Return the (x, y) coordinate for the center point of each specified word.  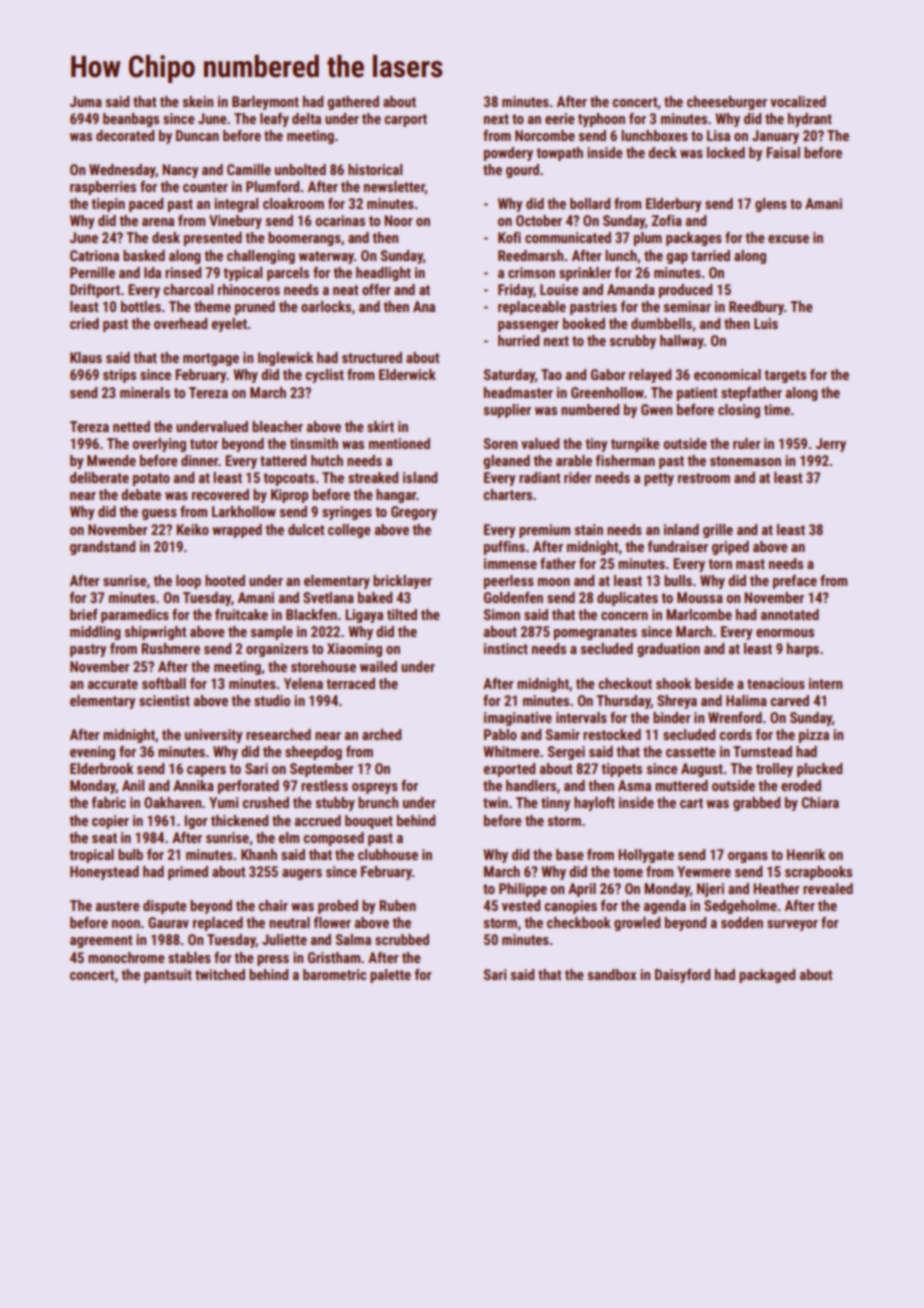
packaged (767, 976)
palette (390, 976)
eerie (560, 118)
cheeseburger (727, 103)
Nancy (180, 171)
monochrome (126, 957)
